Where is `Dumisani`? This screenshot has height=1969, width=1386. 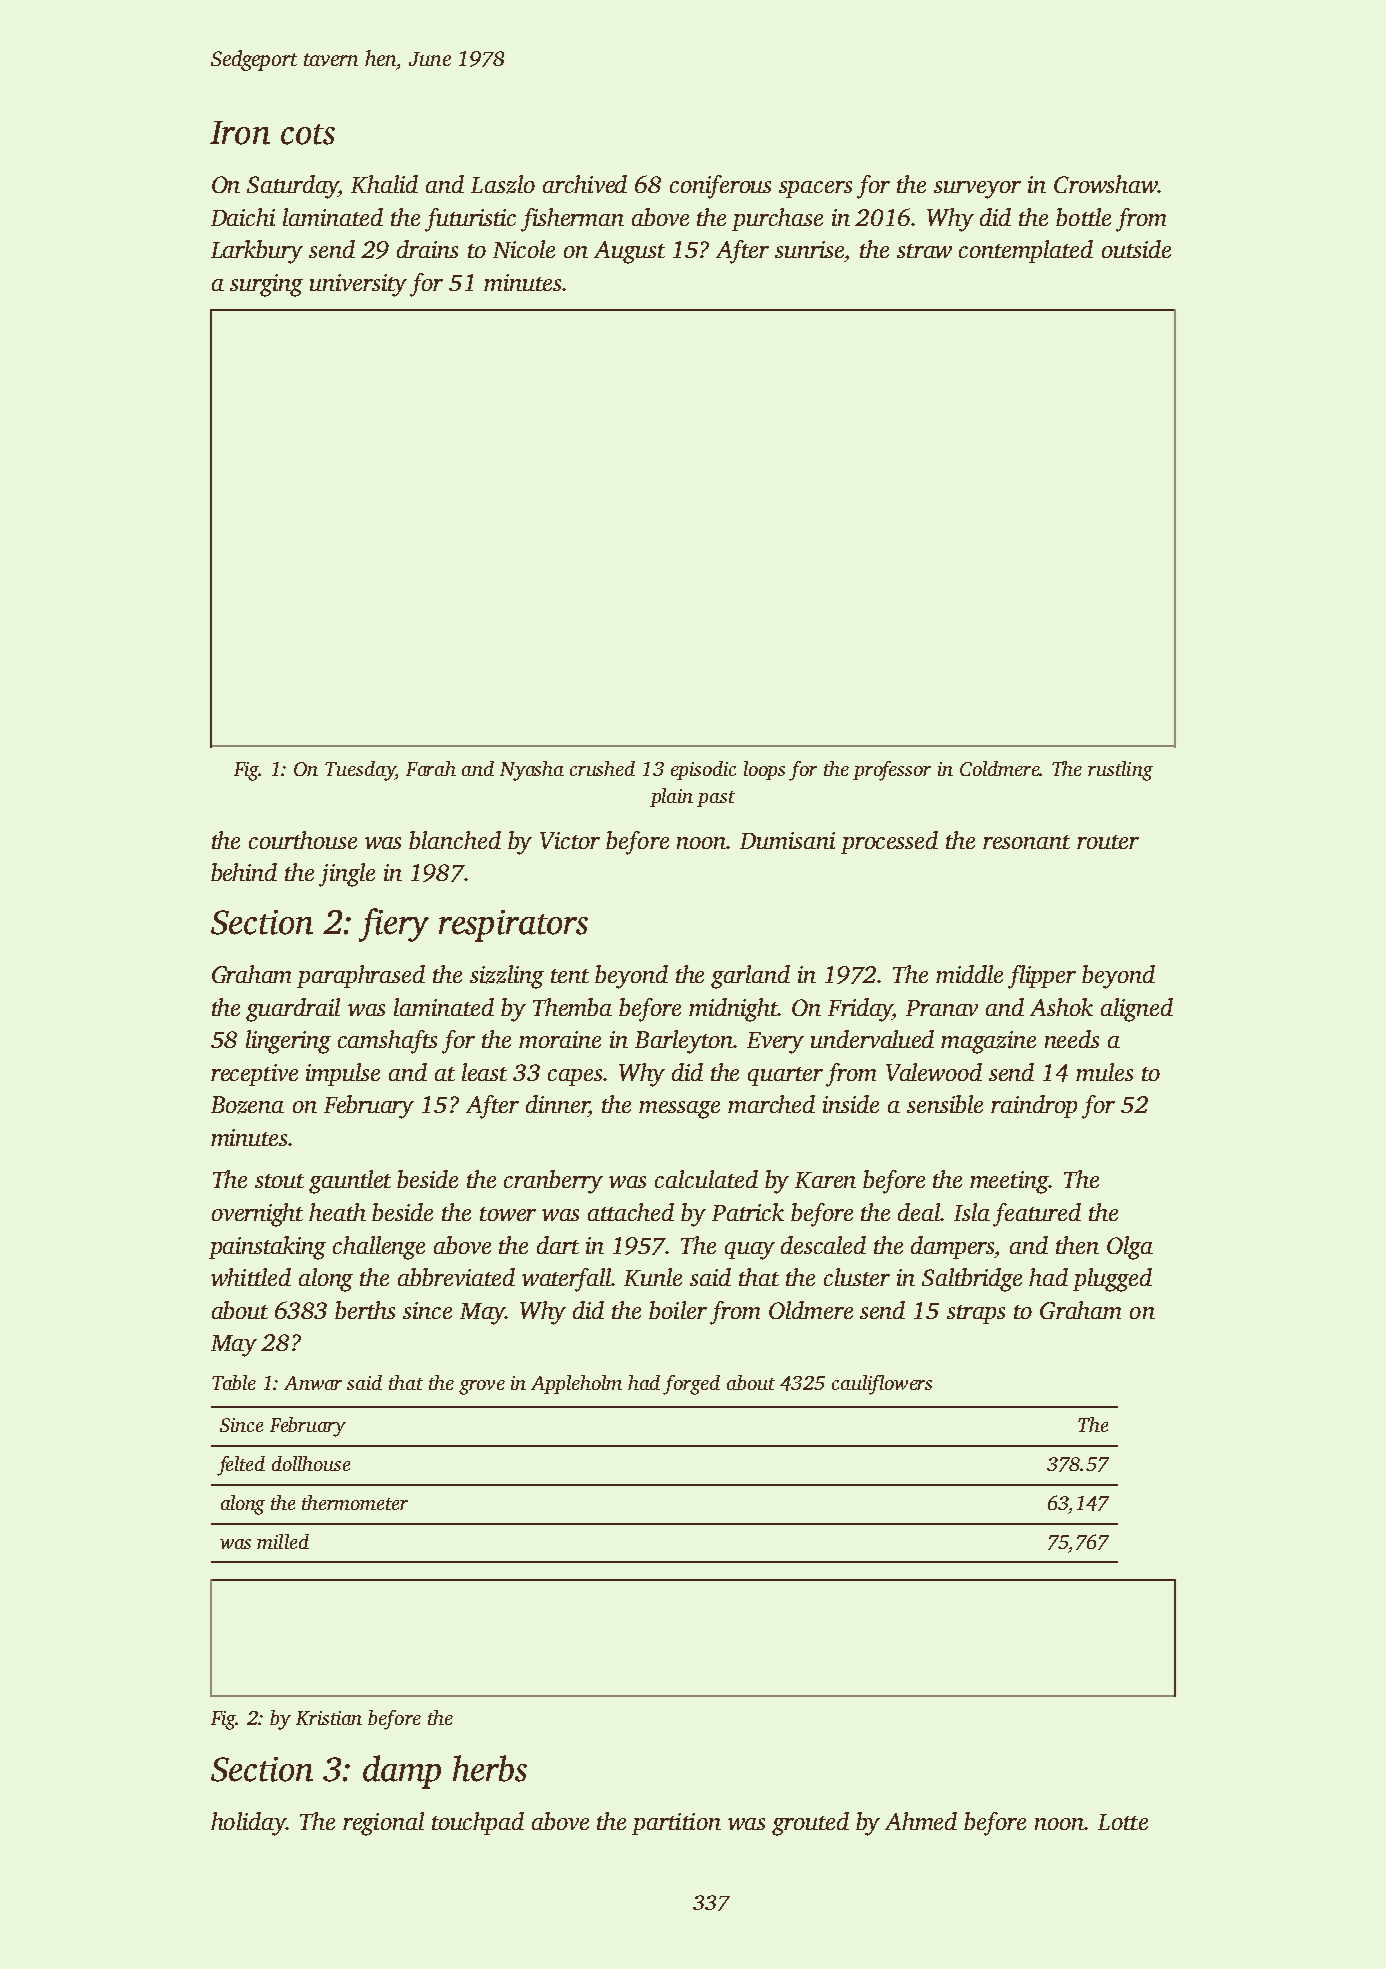 Dumisani is located at coordinates (787, 840).
